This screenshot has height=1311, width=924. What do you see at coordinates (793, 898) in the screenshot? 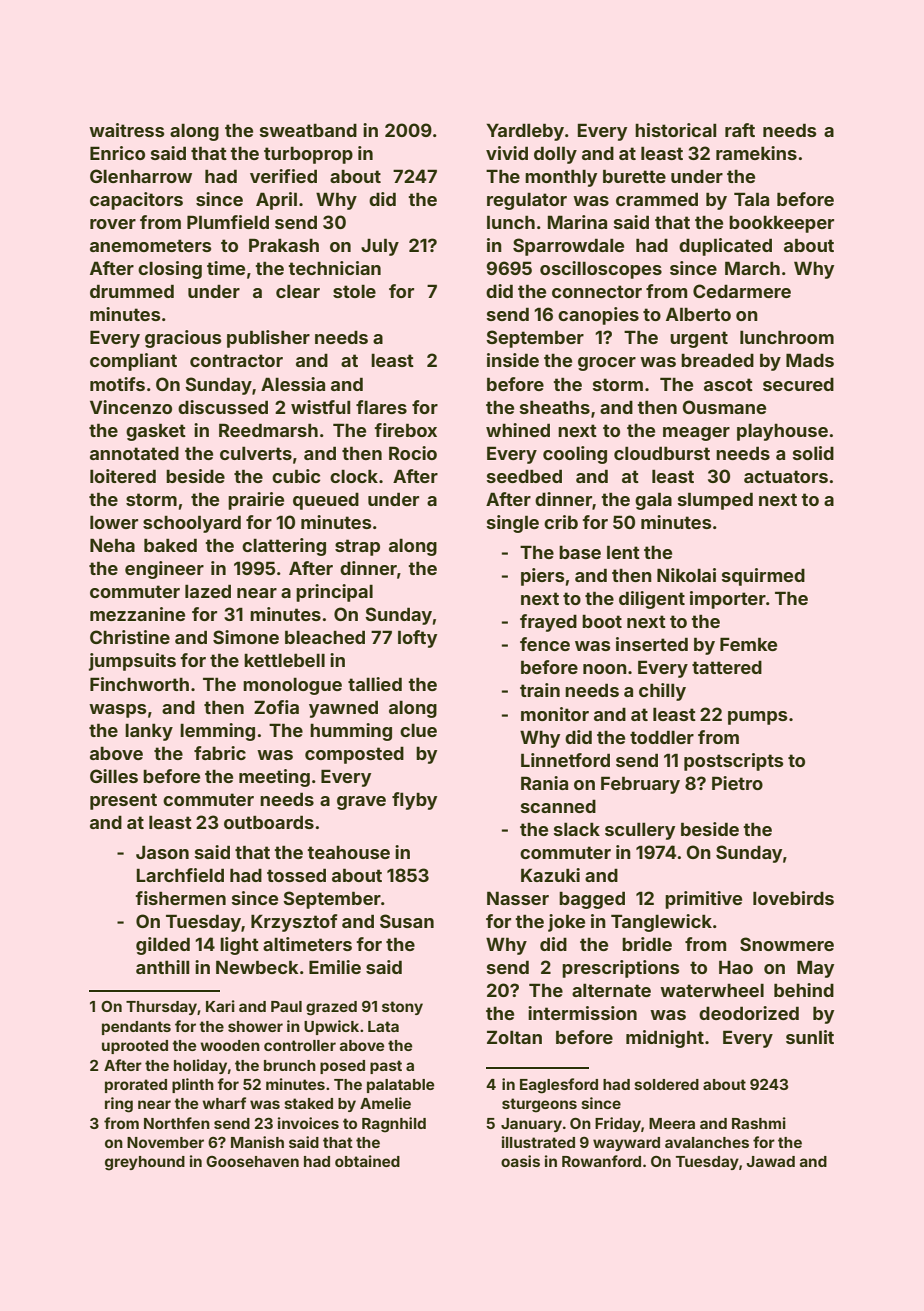
I see `lovebirds` at bounding box center [793, 898].
